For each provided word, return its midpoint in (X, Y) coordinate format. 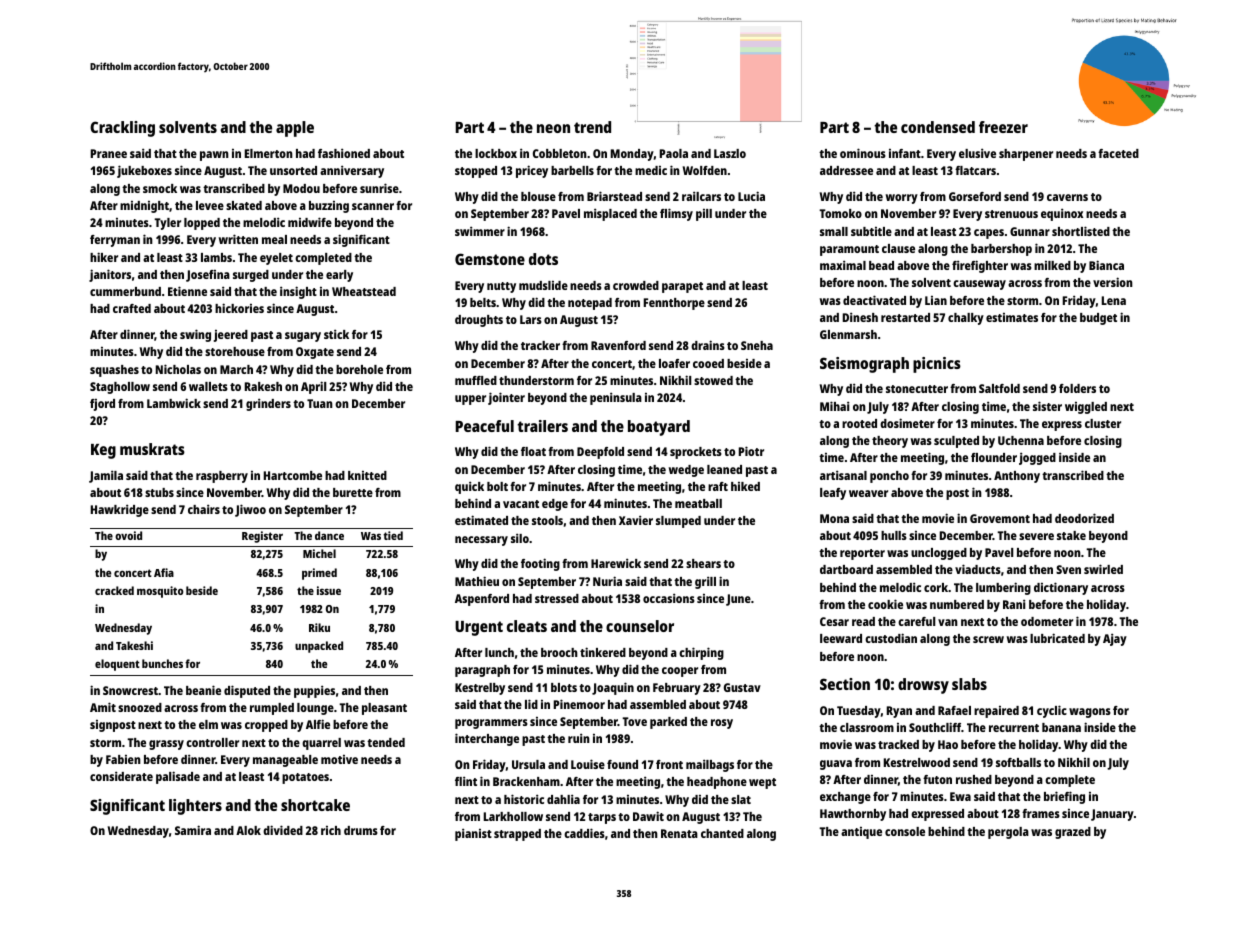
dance (329, 535)
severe (1036, 536)
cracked (114, 590)
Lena (1114, 300)
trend (592, 127)
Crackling (122, 129)
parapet (682, 287)
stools (547, 520)
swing (195, 335)
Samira (193, 830)
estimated (481, 520)
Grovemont (1000, 518)
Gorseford (975, 196)
